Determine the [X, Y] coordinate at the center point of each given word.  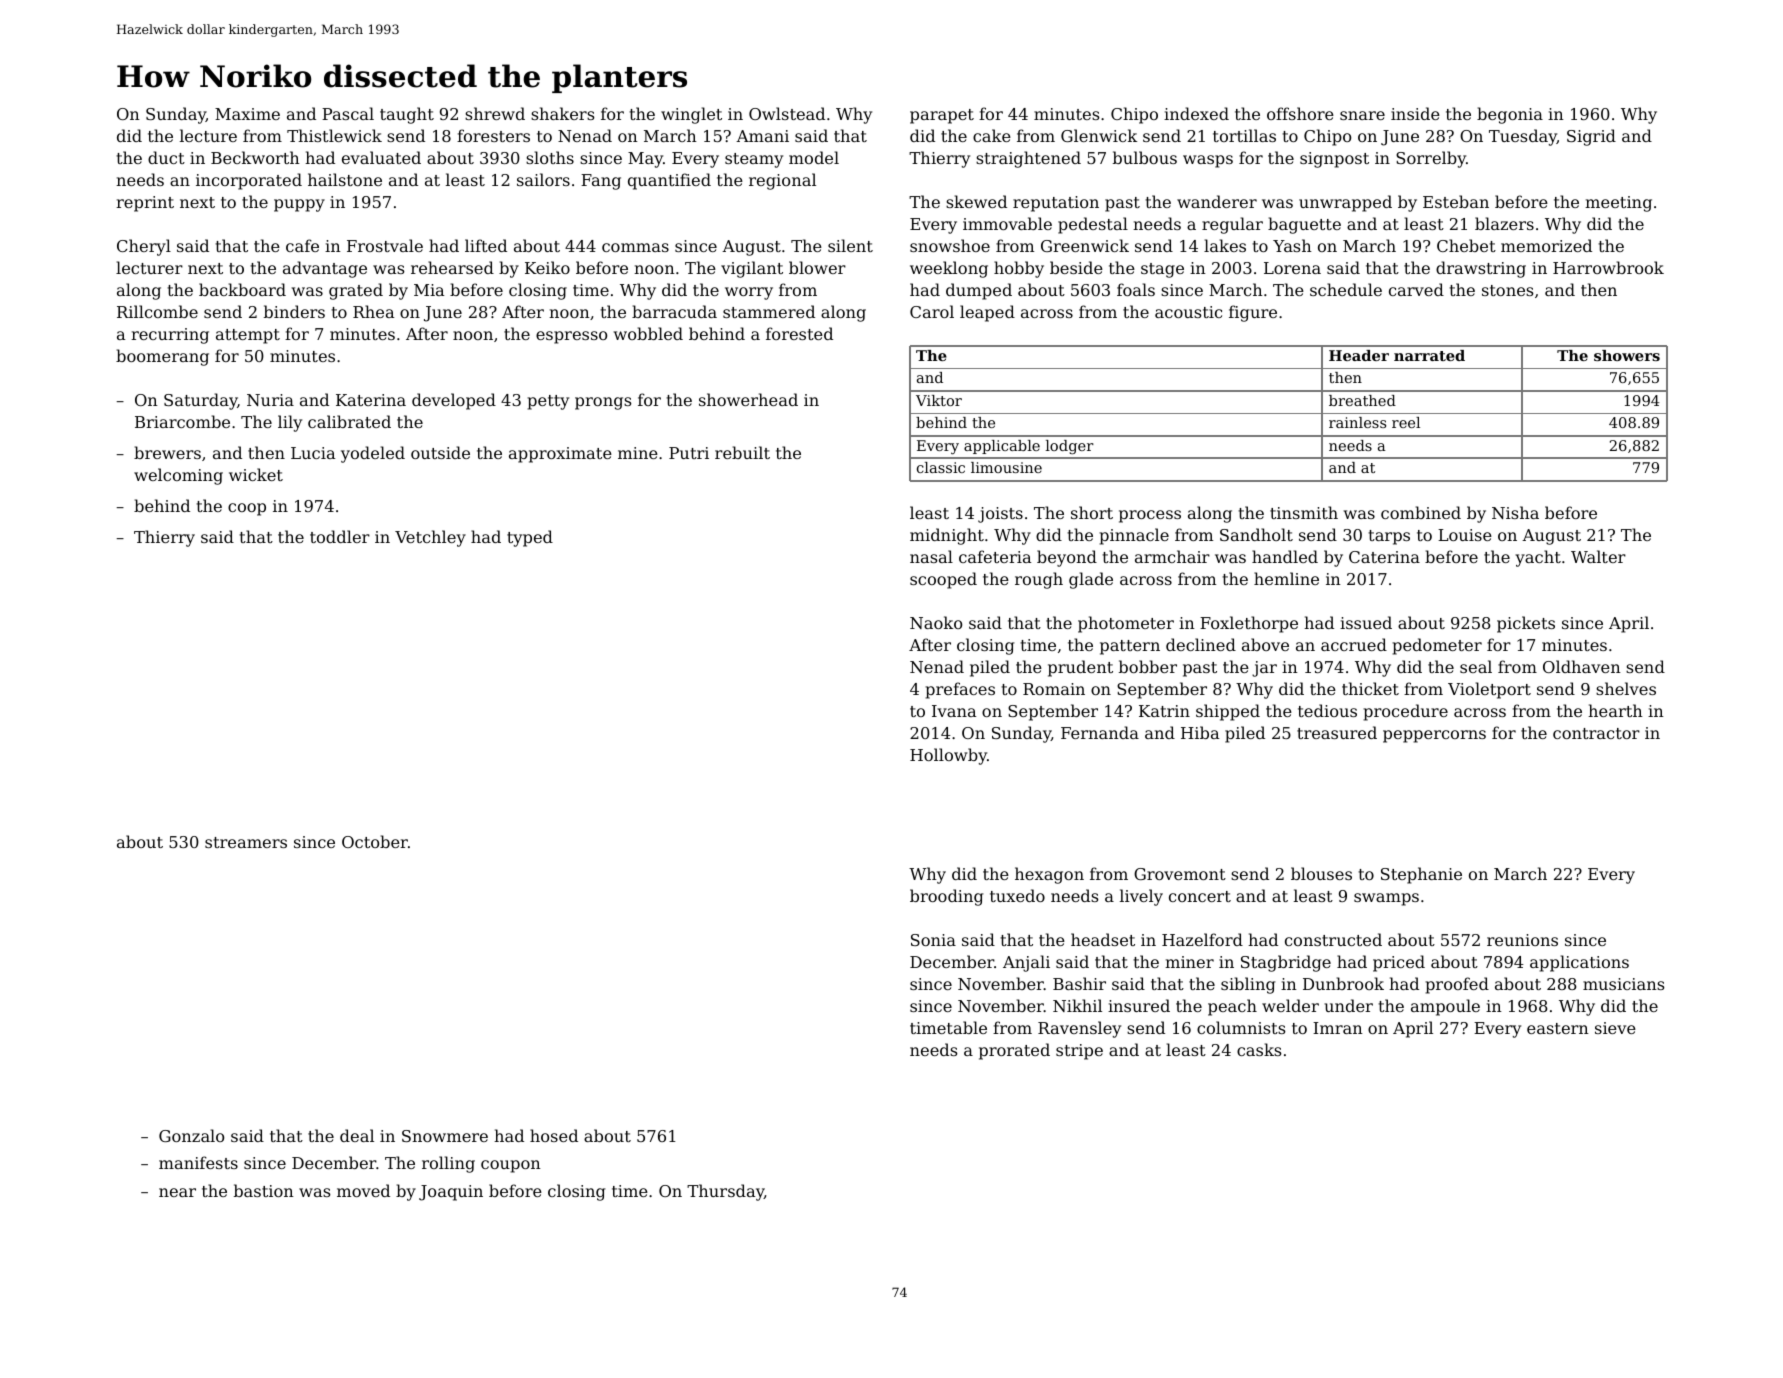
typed [530, 538]
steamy [754, 160]
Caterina [1384, 557]
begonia [1510, 115]
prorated [1014, 1051]
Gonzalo [191, 1135]
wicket [256, 474]
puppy [299, 205]
